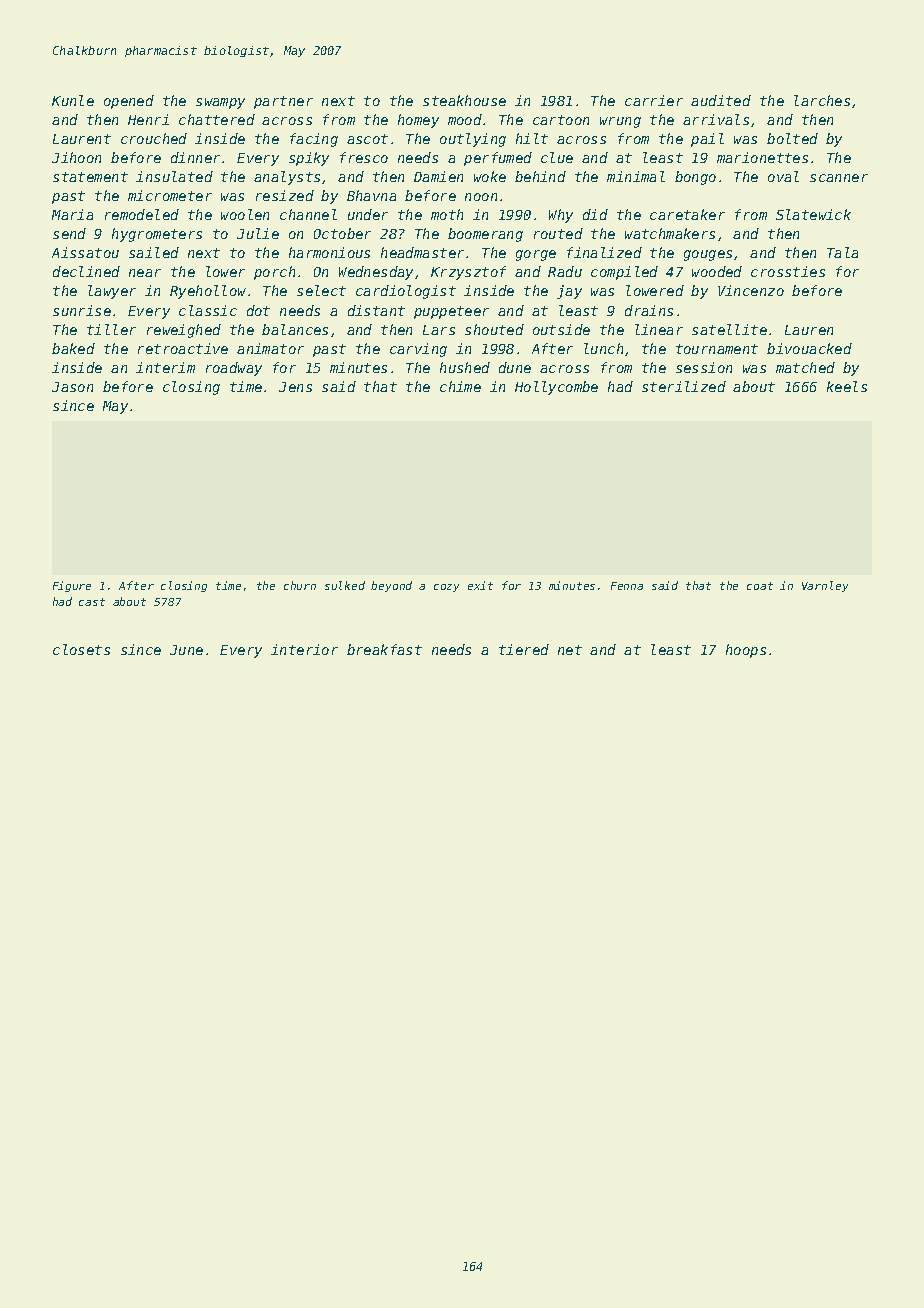 The image size is (924, 1308). What do you see at coordinates (716, 119) in the page?
I see `arrivals` at bounding box center [716, 119].
